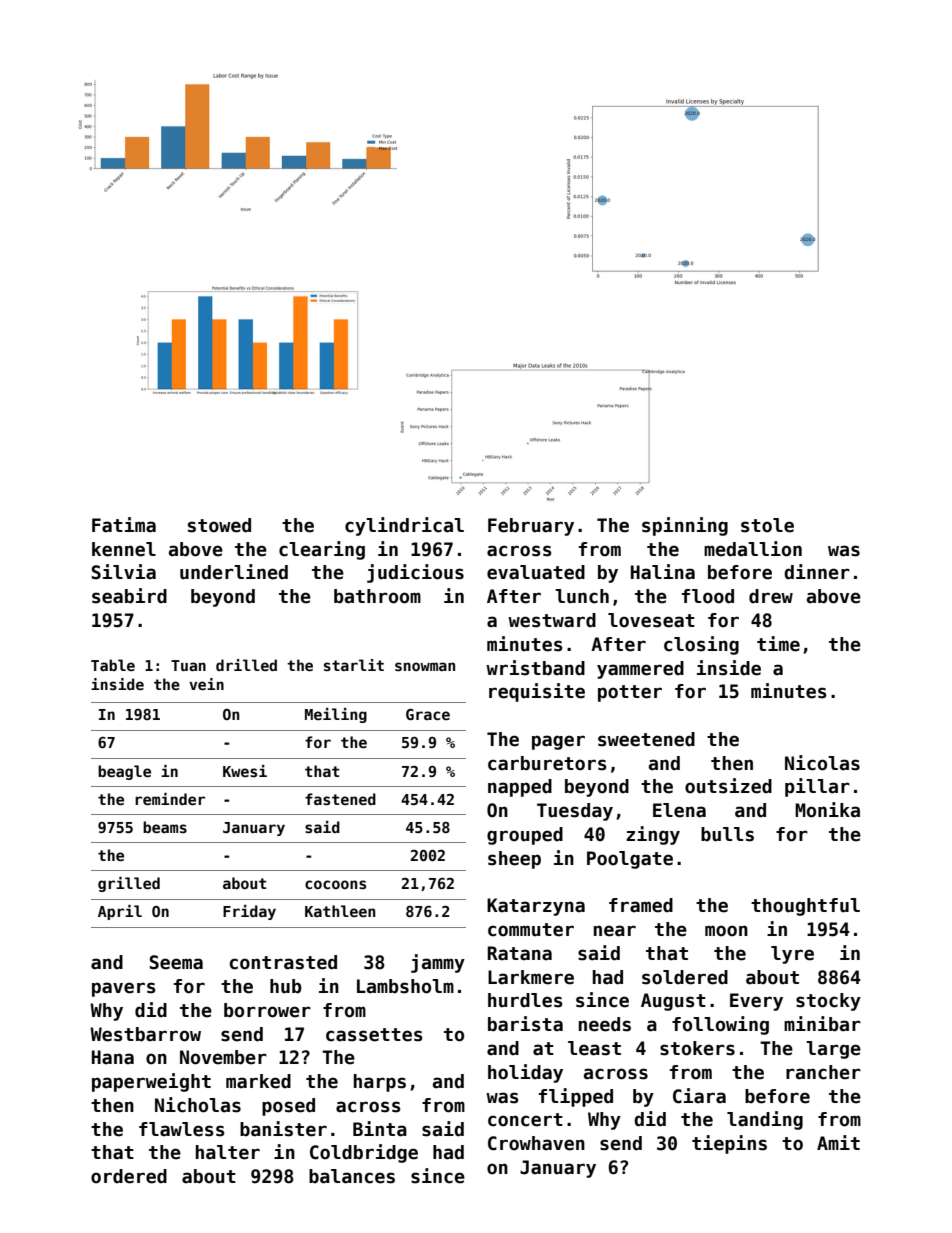 This document has width=952, height=1233. I want to click on Monika, so click(827, 810).
